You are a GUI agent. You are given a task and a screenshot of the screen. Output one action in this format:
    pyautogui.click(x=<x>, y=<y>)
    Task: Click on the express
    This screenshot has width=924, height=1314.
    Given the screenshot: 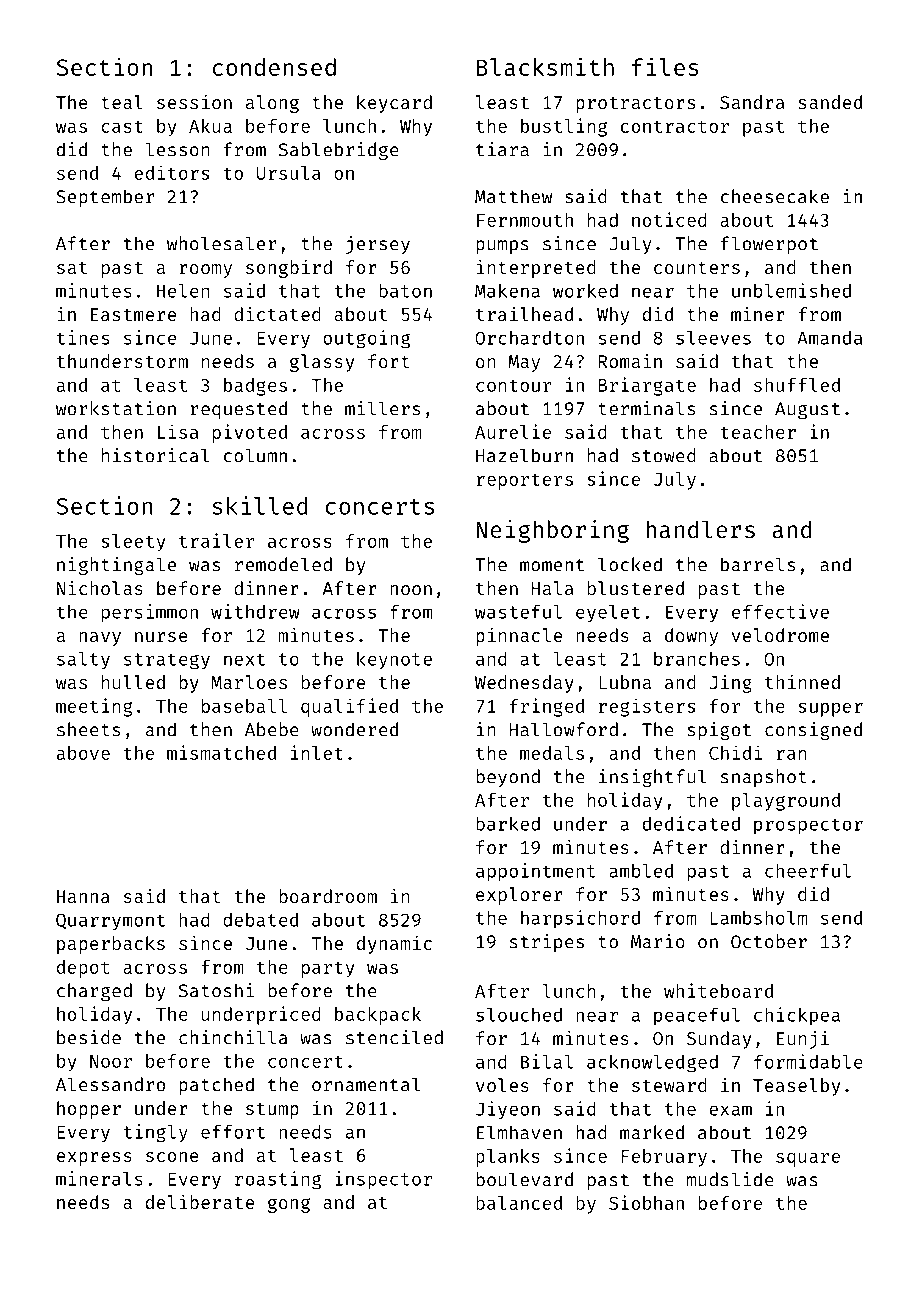 What is the action you would take?
    pyautogui.click(x=94, y=1159)
